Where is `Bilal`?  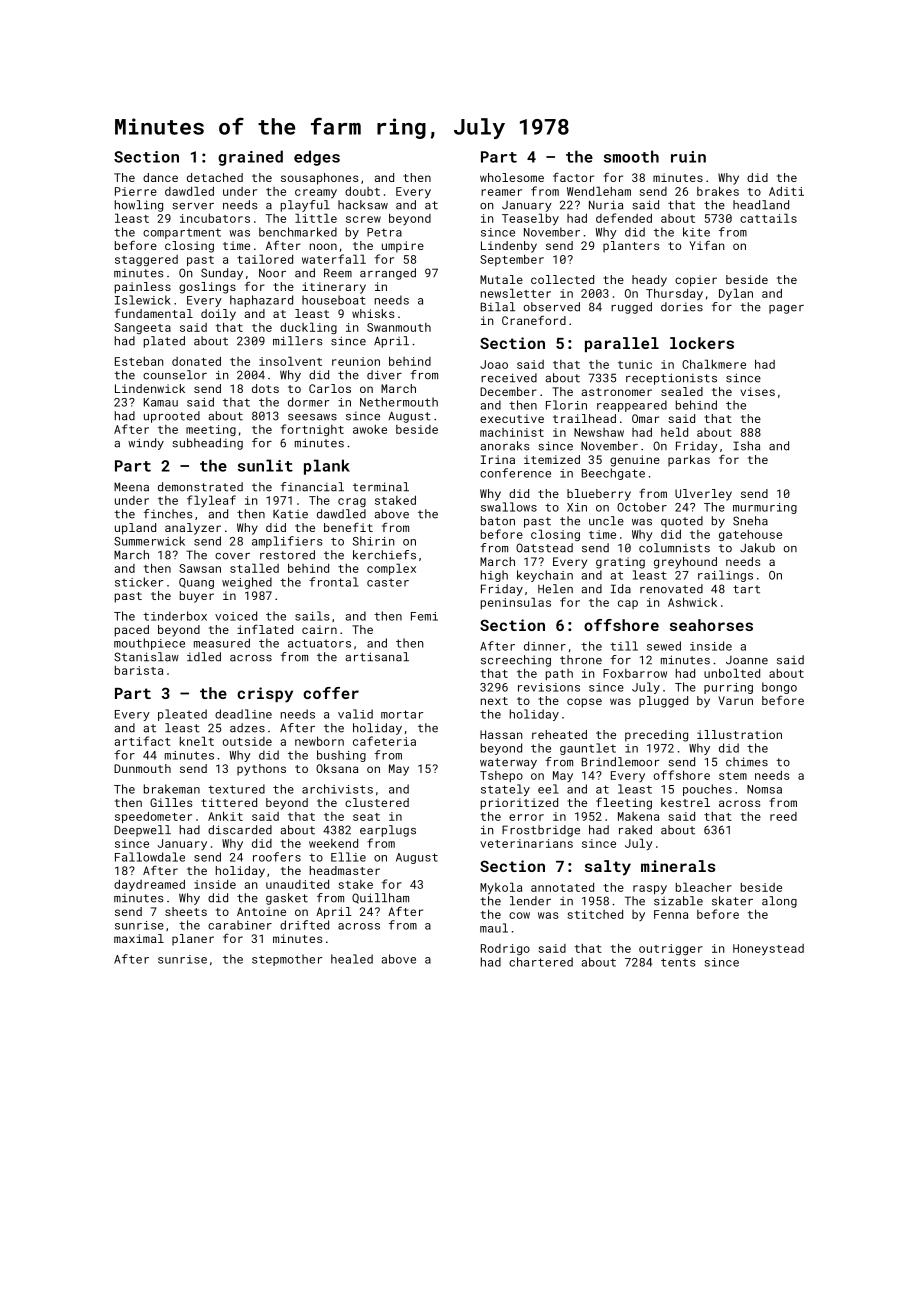 Bilal is located at coordinates (498, 307).
